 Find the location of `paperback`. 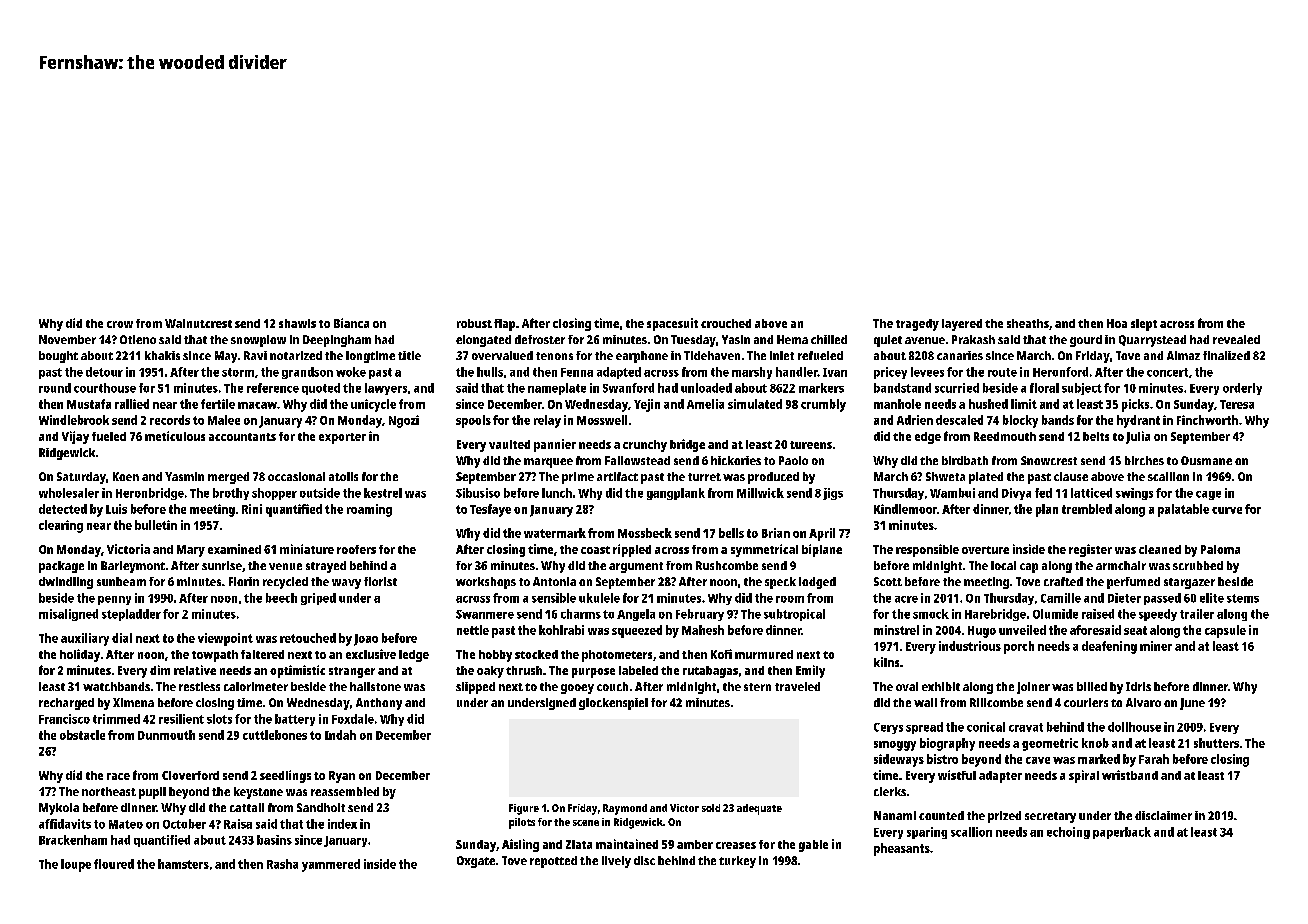

paperback is located at coordinates (1122, 833).
